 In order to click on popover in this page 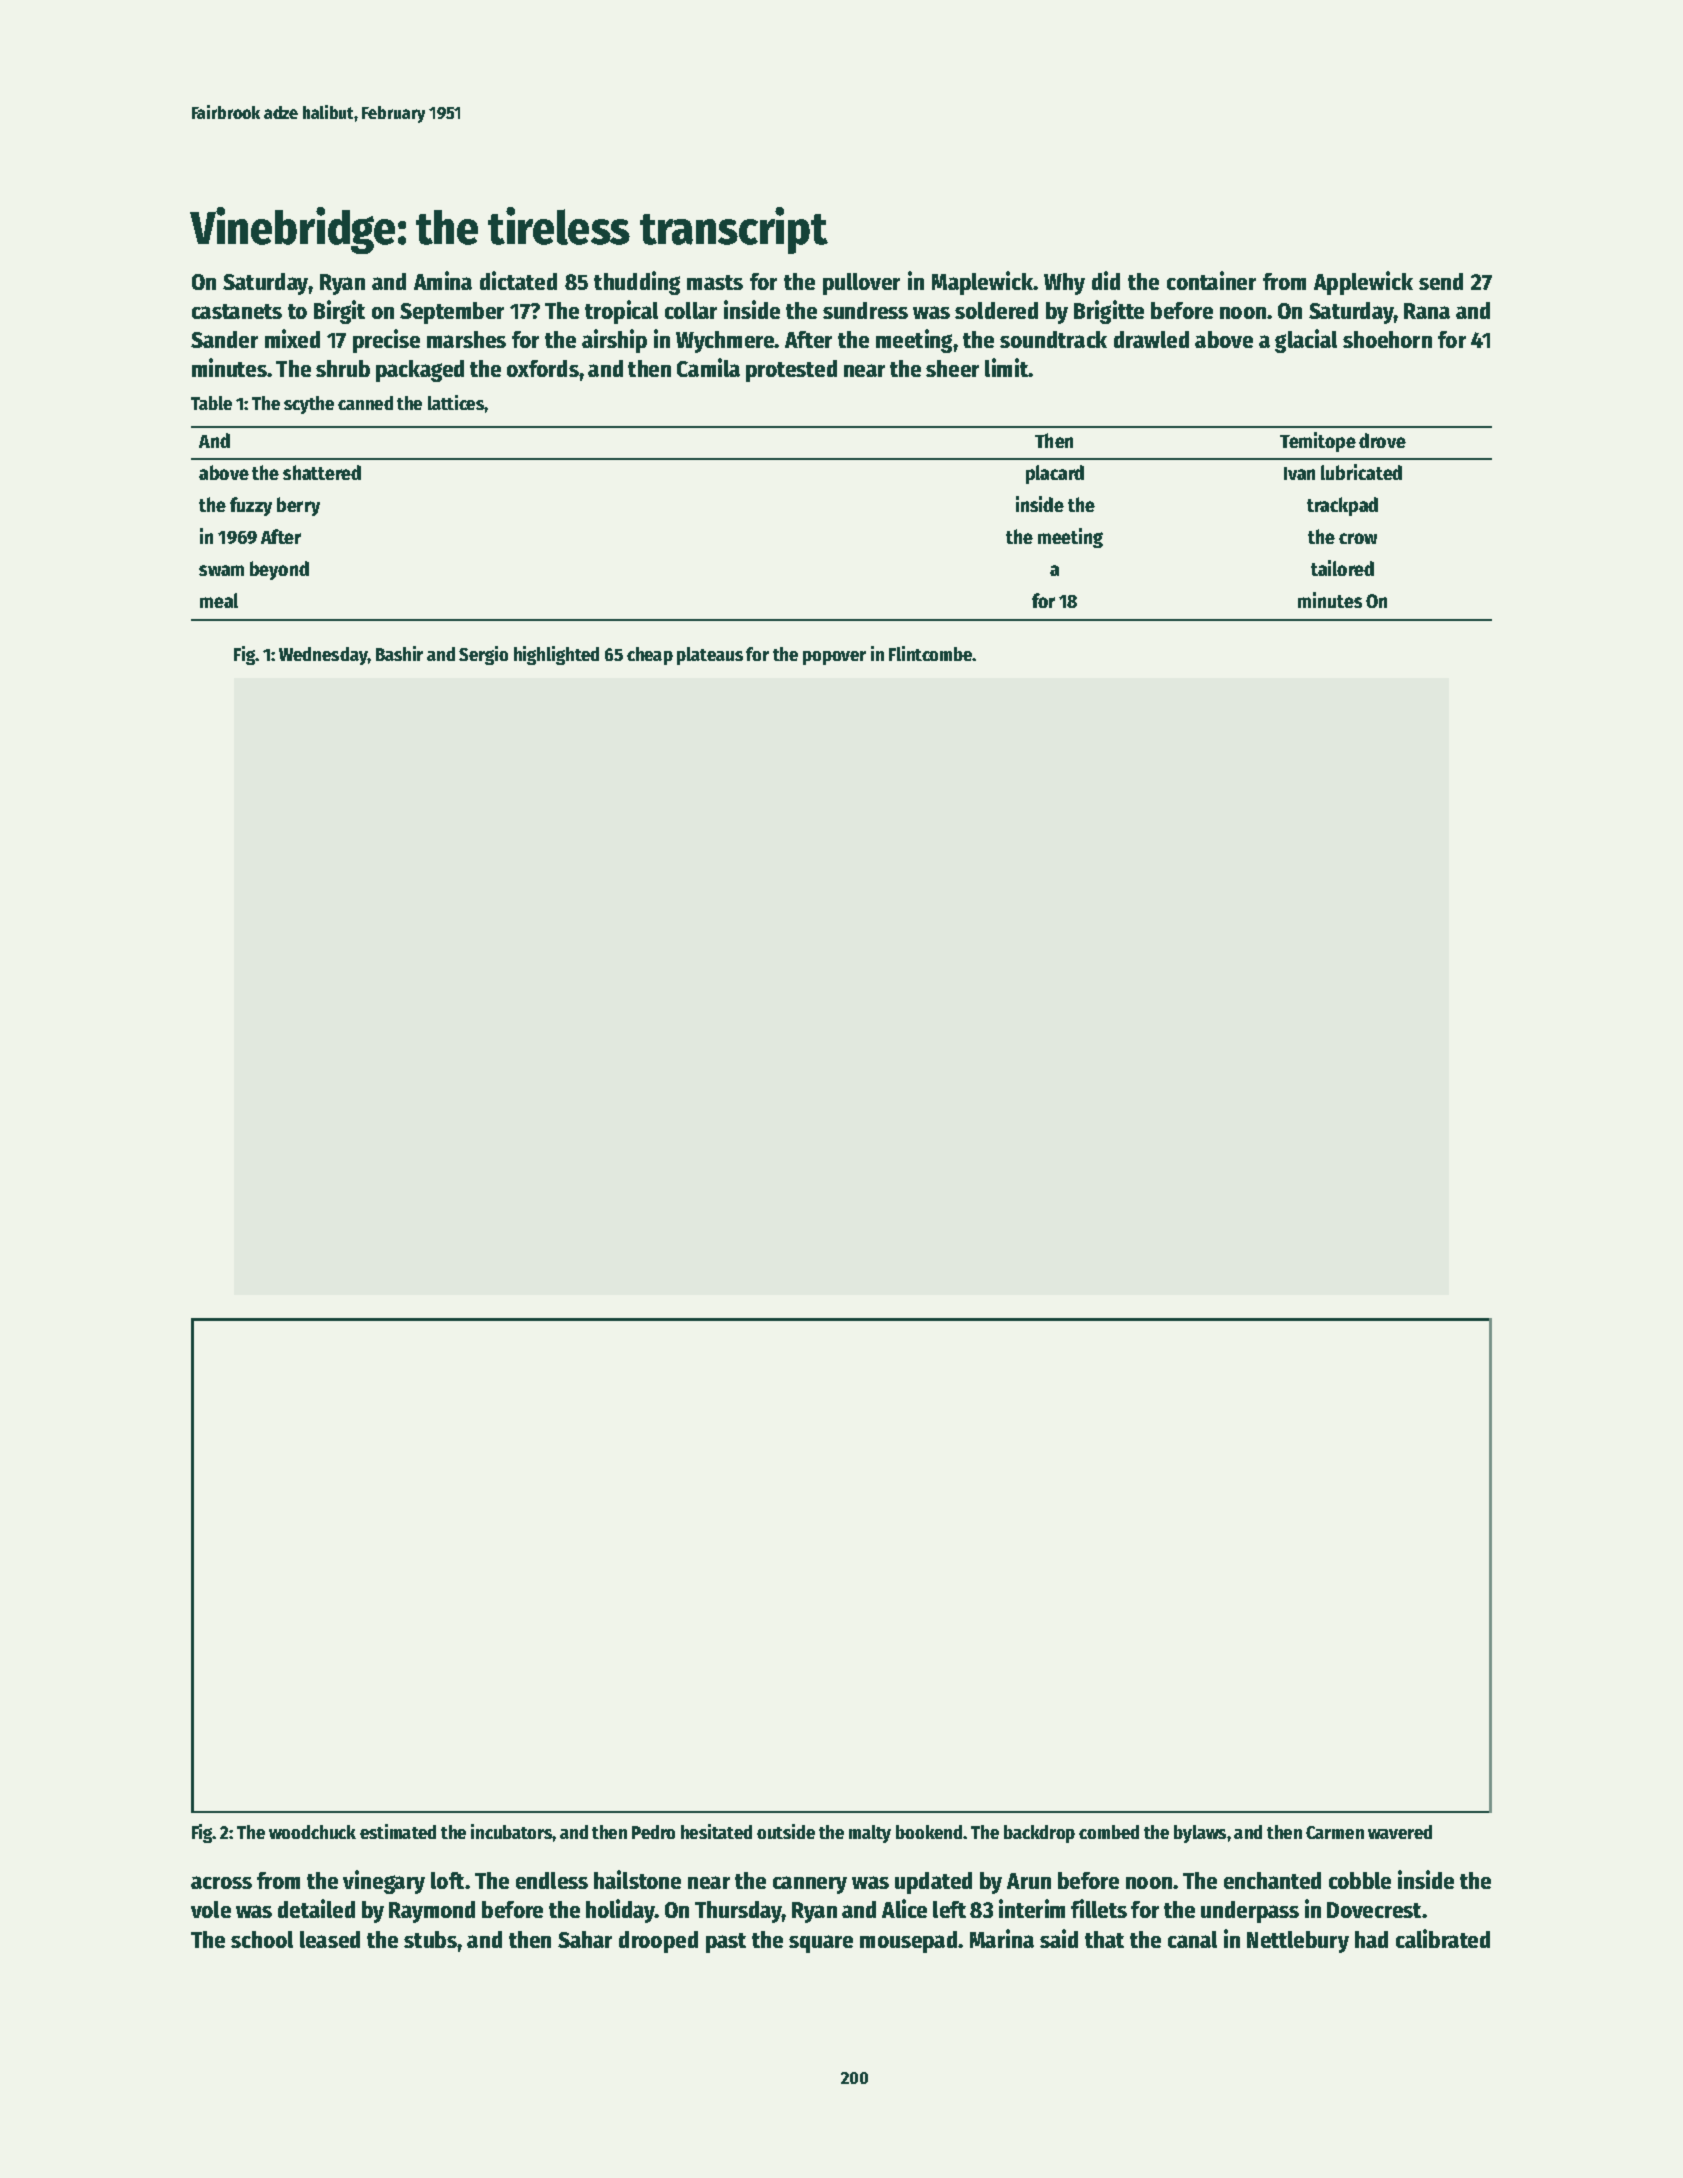, I will do `click(834, 658)`.
